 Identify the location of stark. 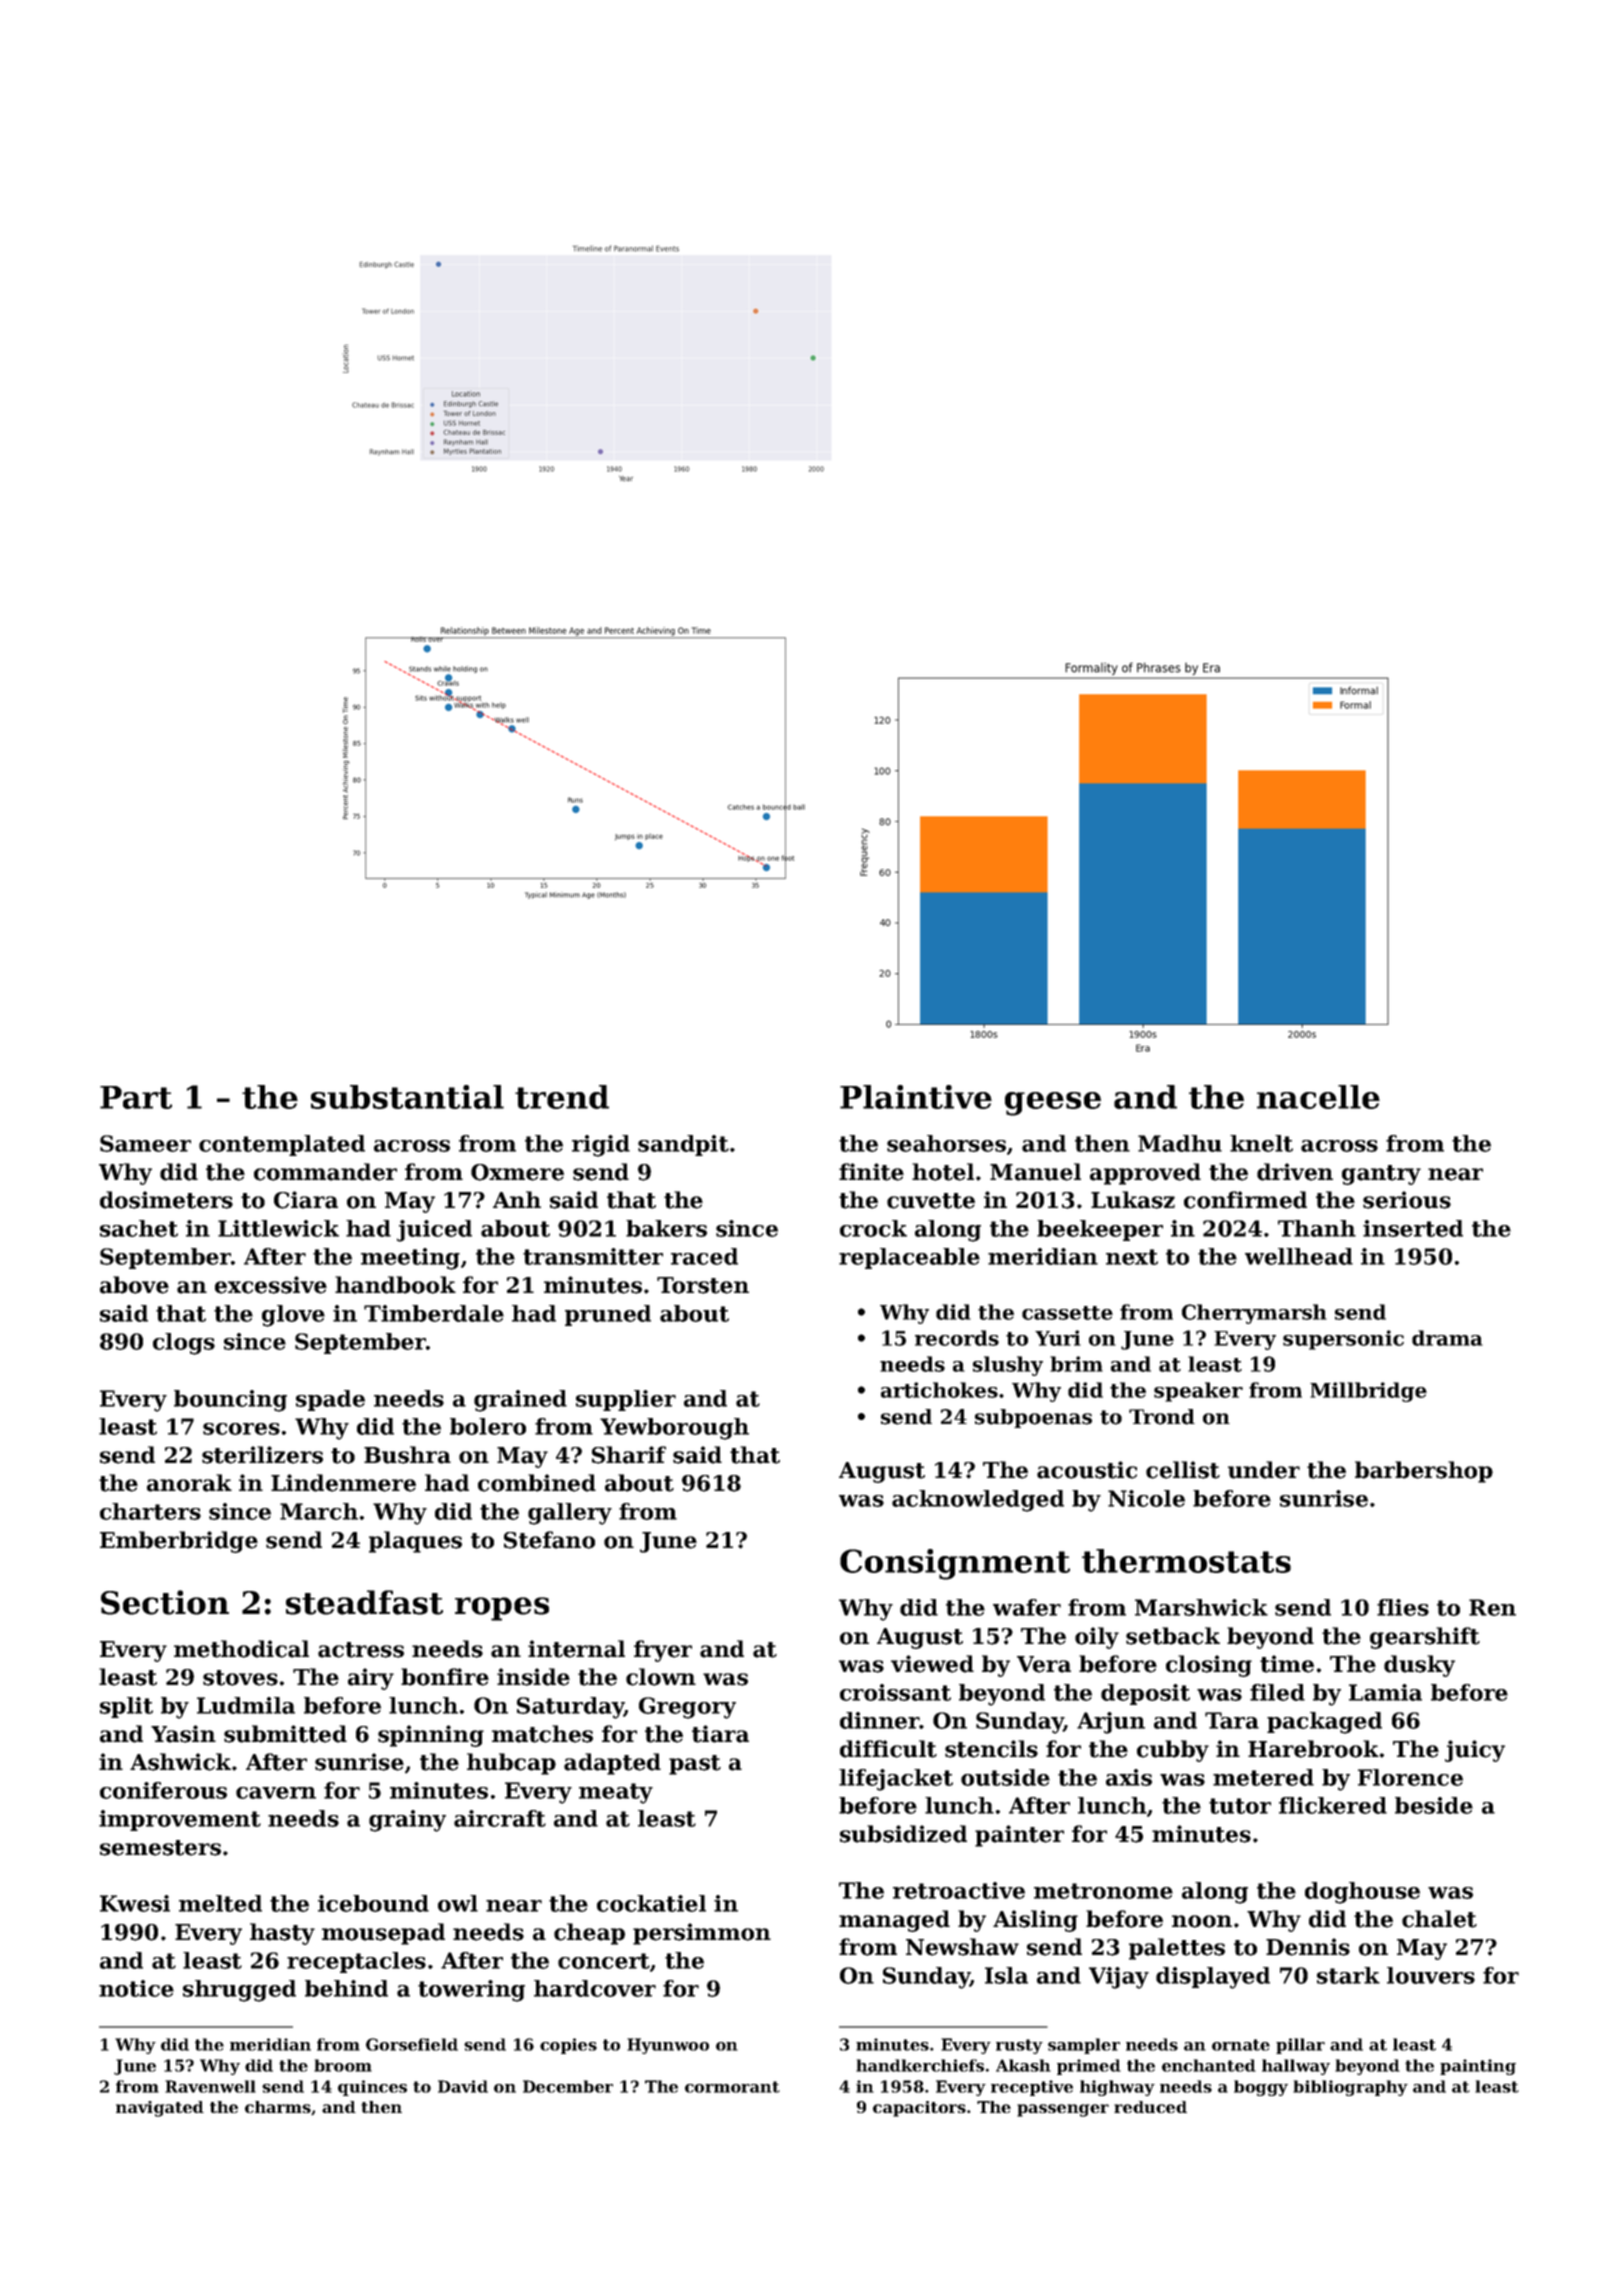
(1348, 1975).
